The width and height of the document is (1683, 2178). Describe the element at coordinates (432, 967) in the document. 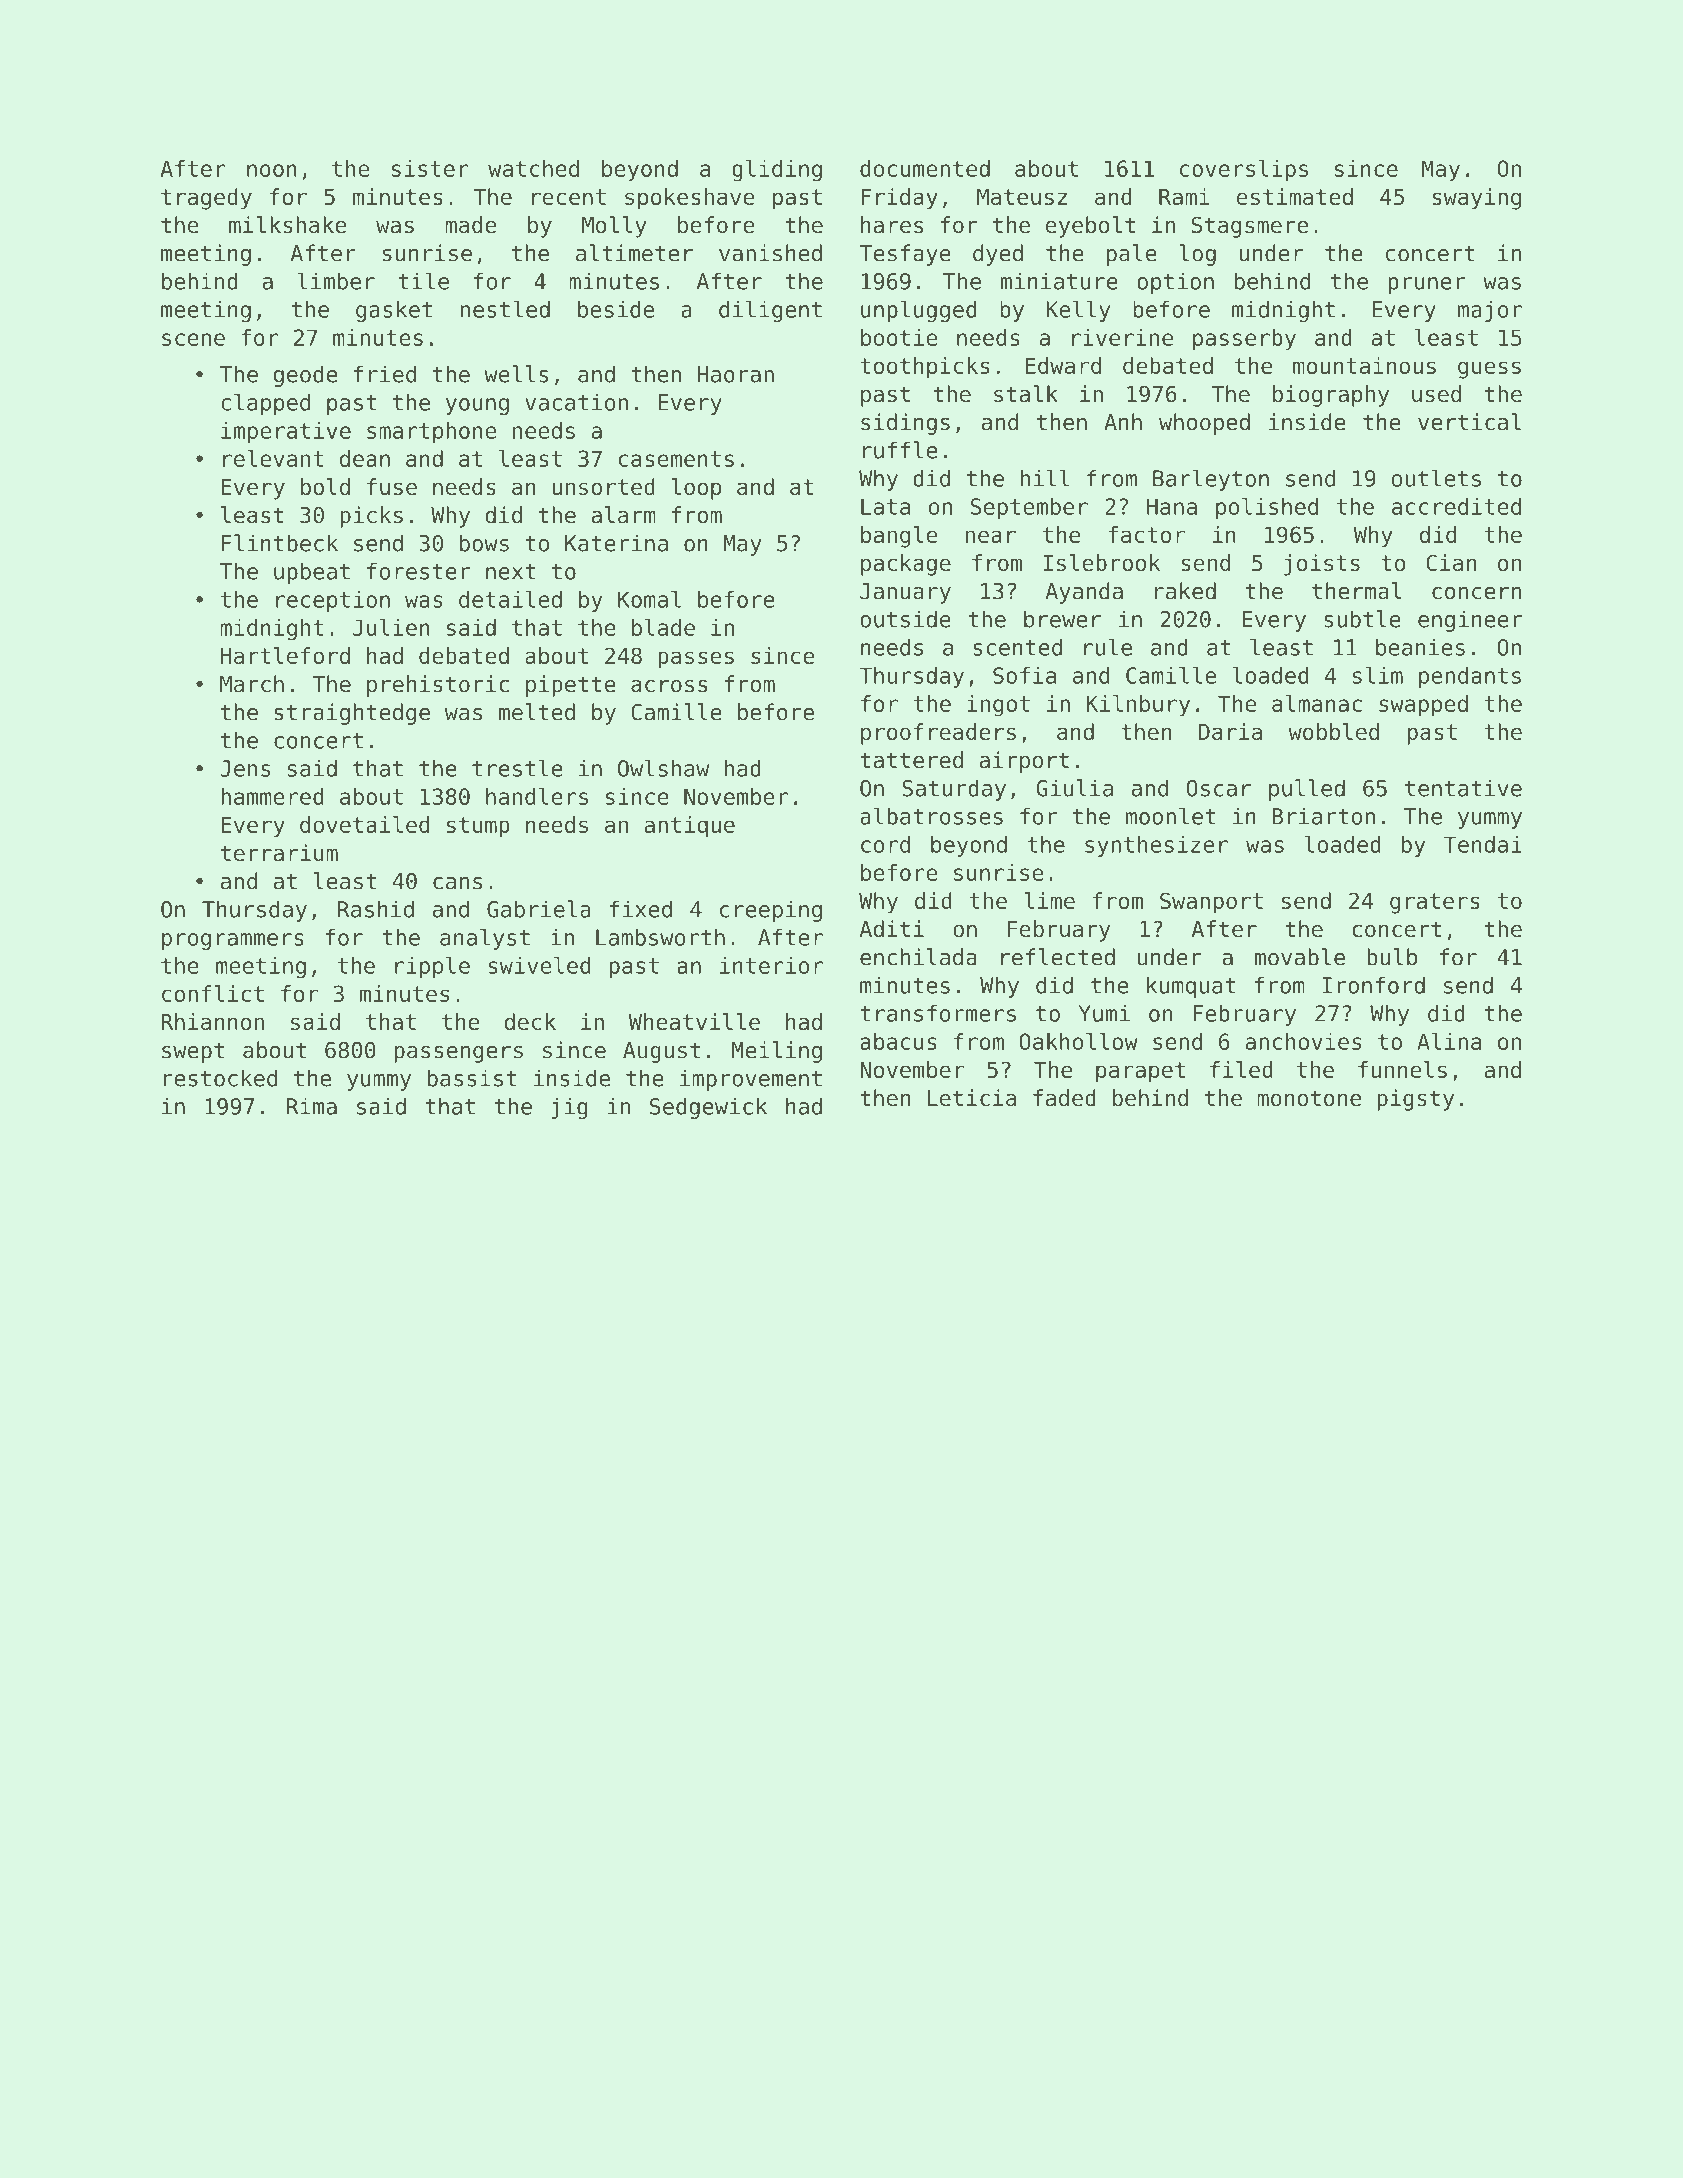

I see `ripple` at that location.
